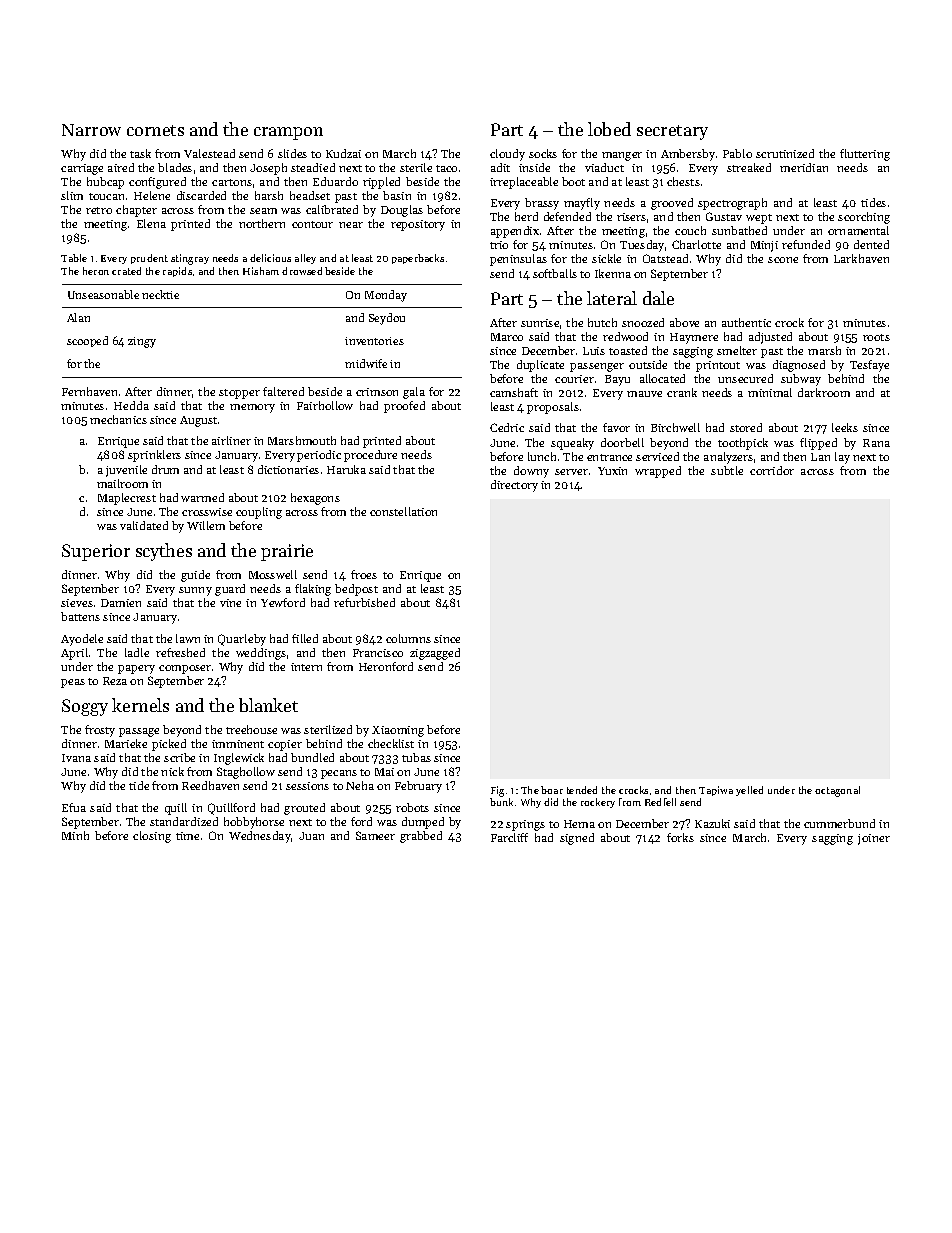  Describe the element at coordinates (871, 244) in the screenshot. I see `dented` at that location.
